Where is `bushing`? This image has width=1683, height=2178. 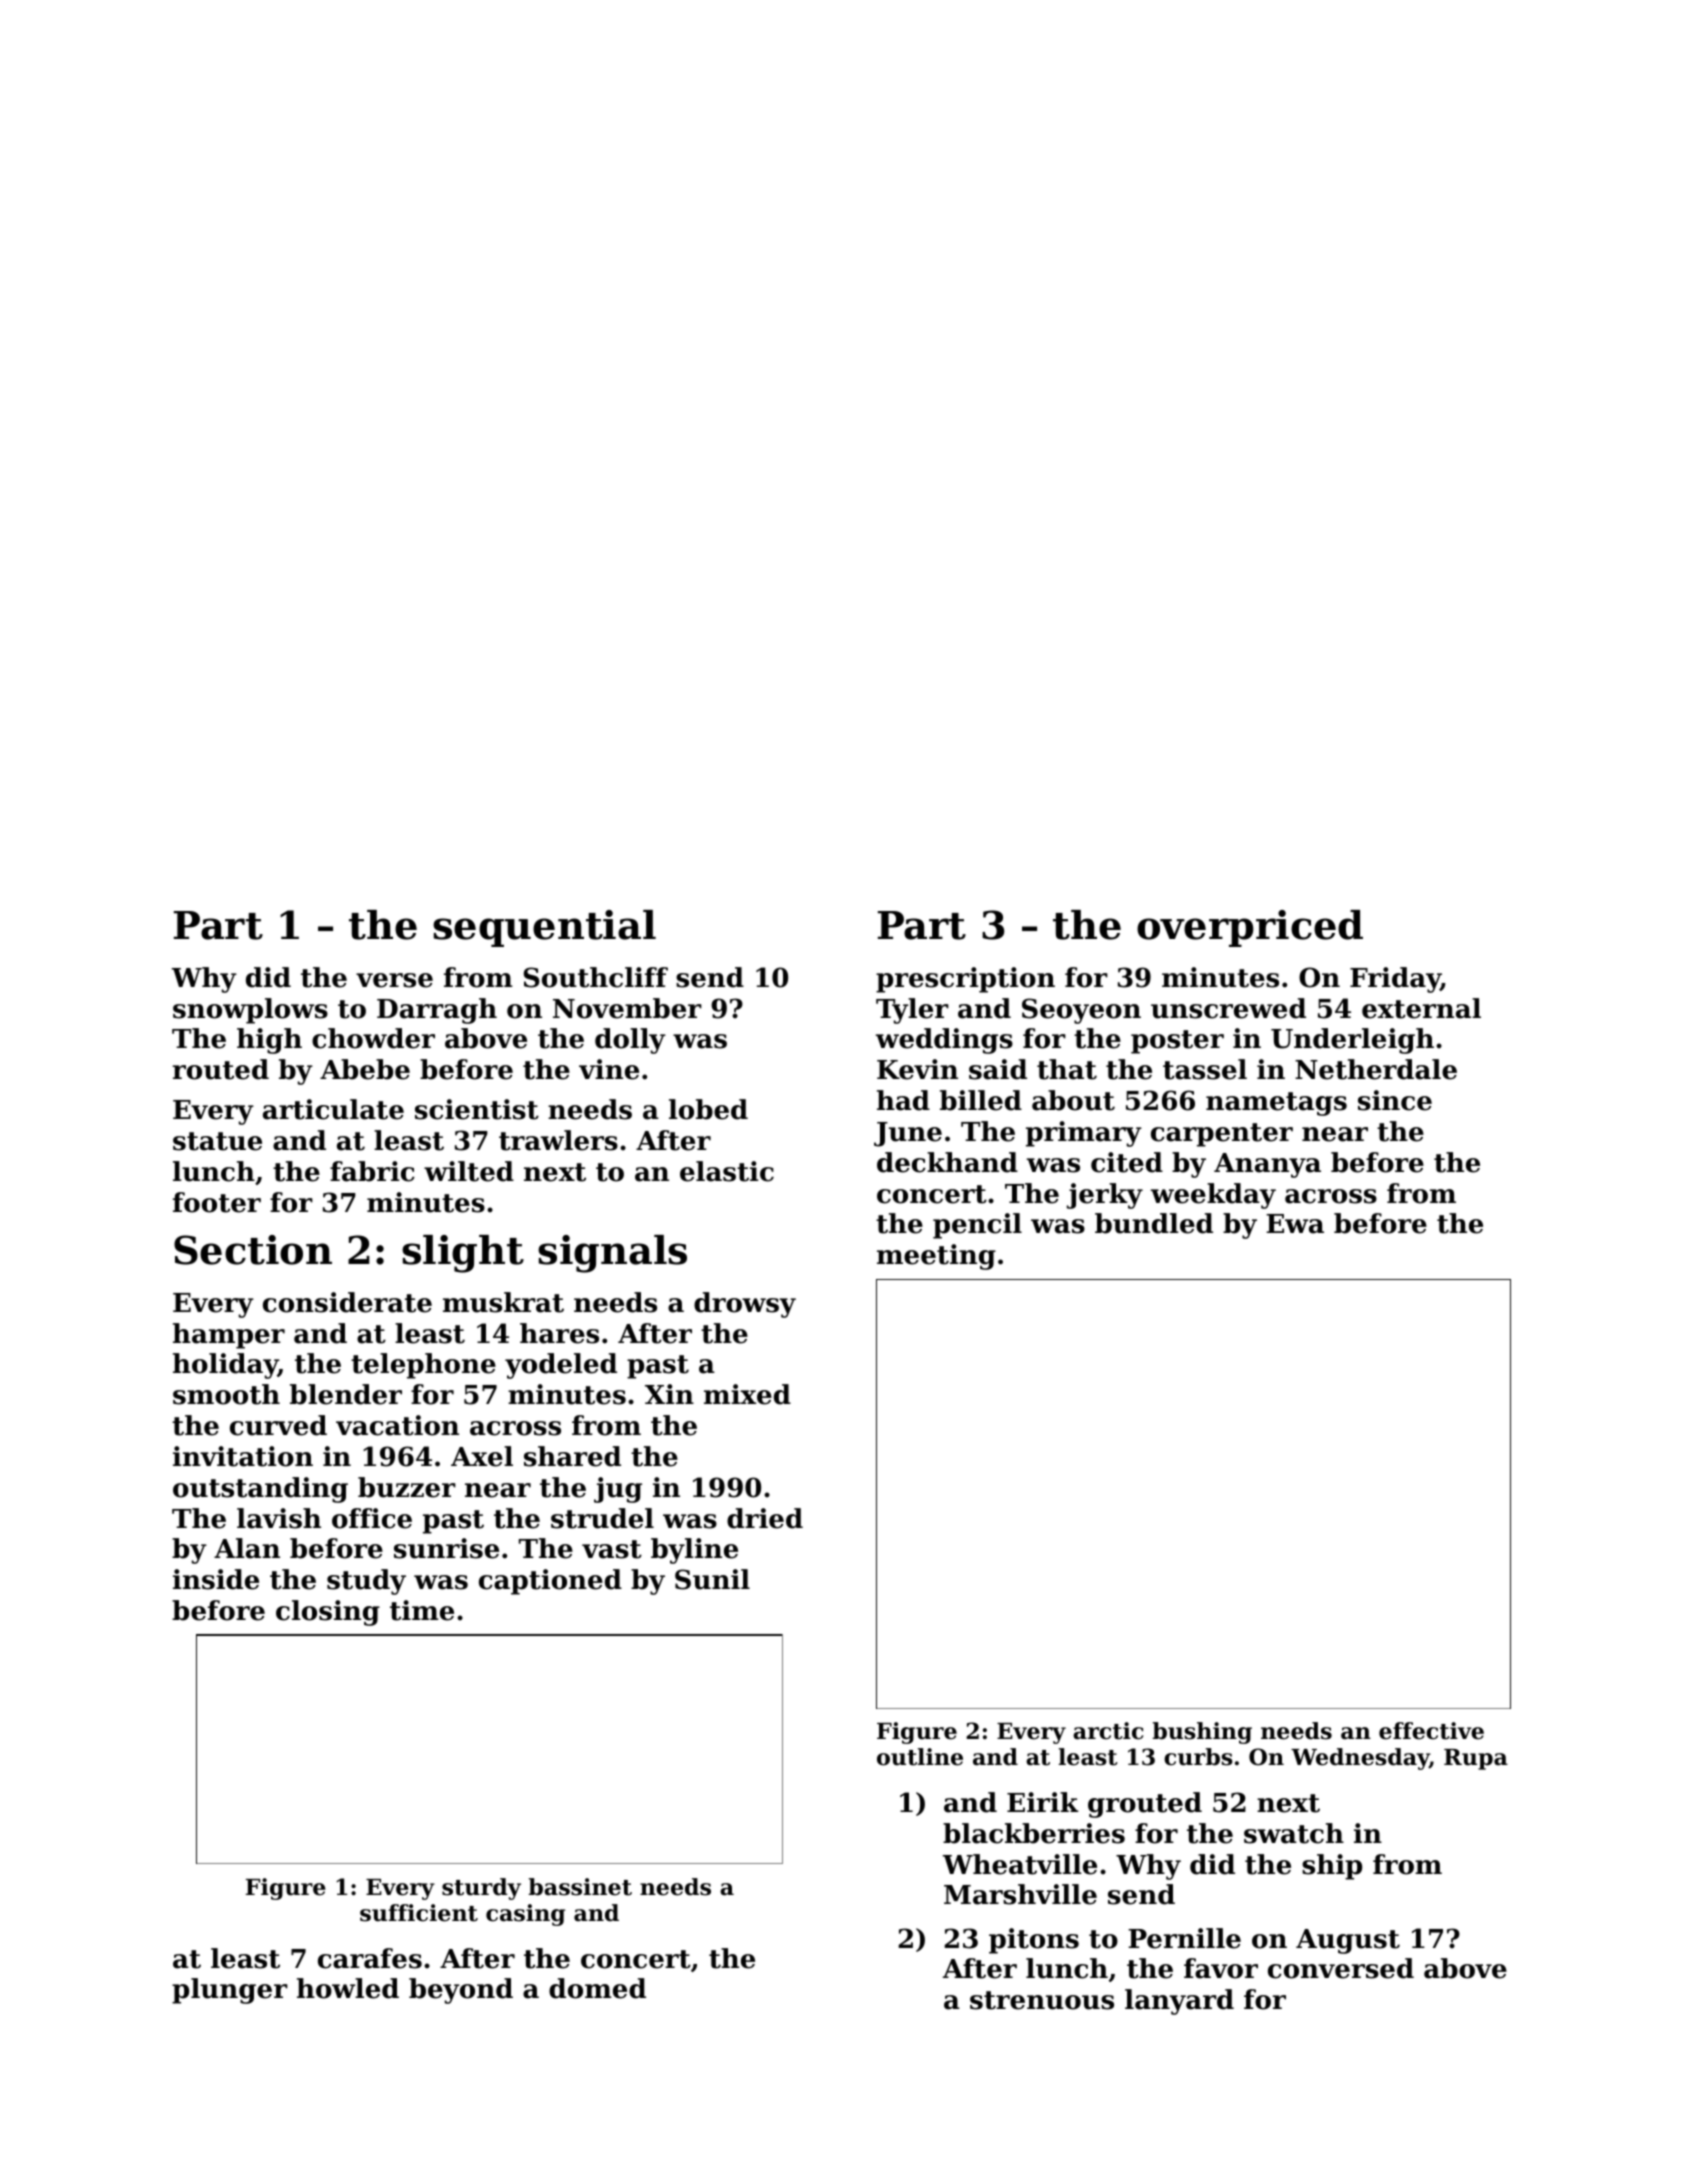 bushing is located at coordinates (1202, 1733).
